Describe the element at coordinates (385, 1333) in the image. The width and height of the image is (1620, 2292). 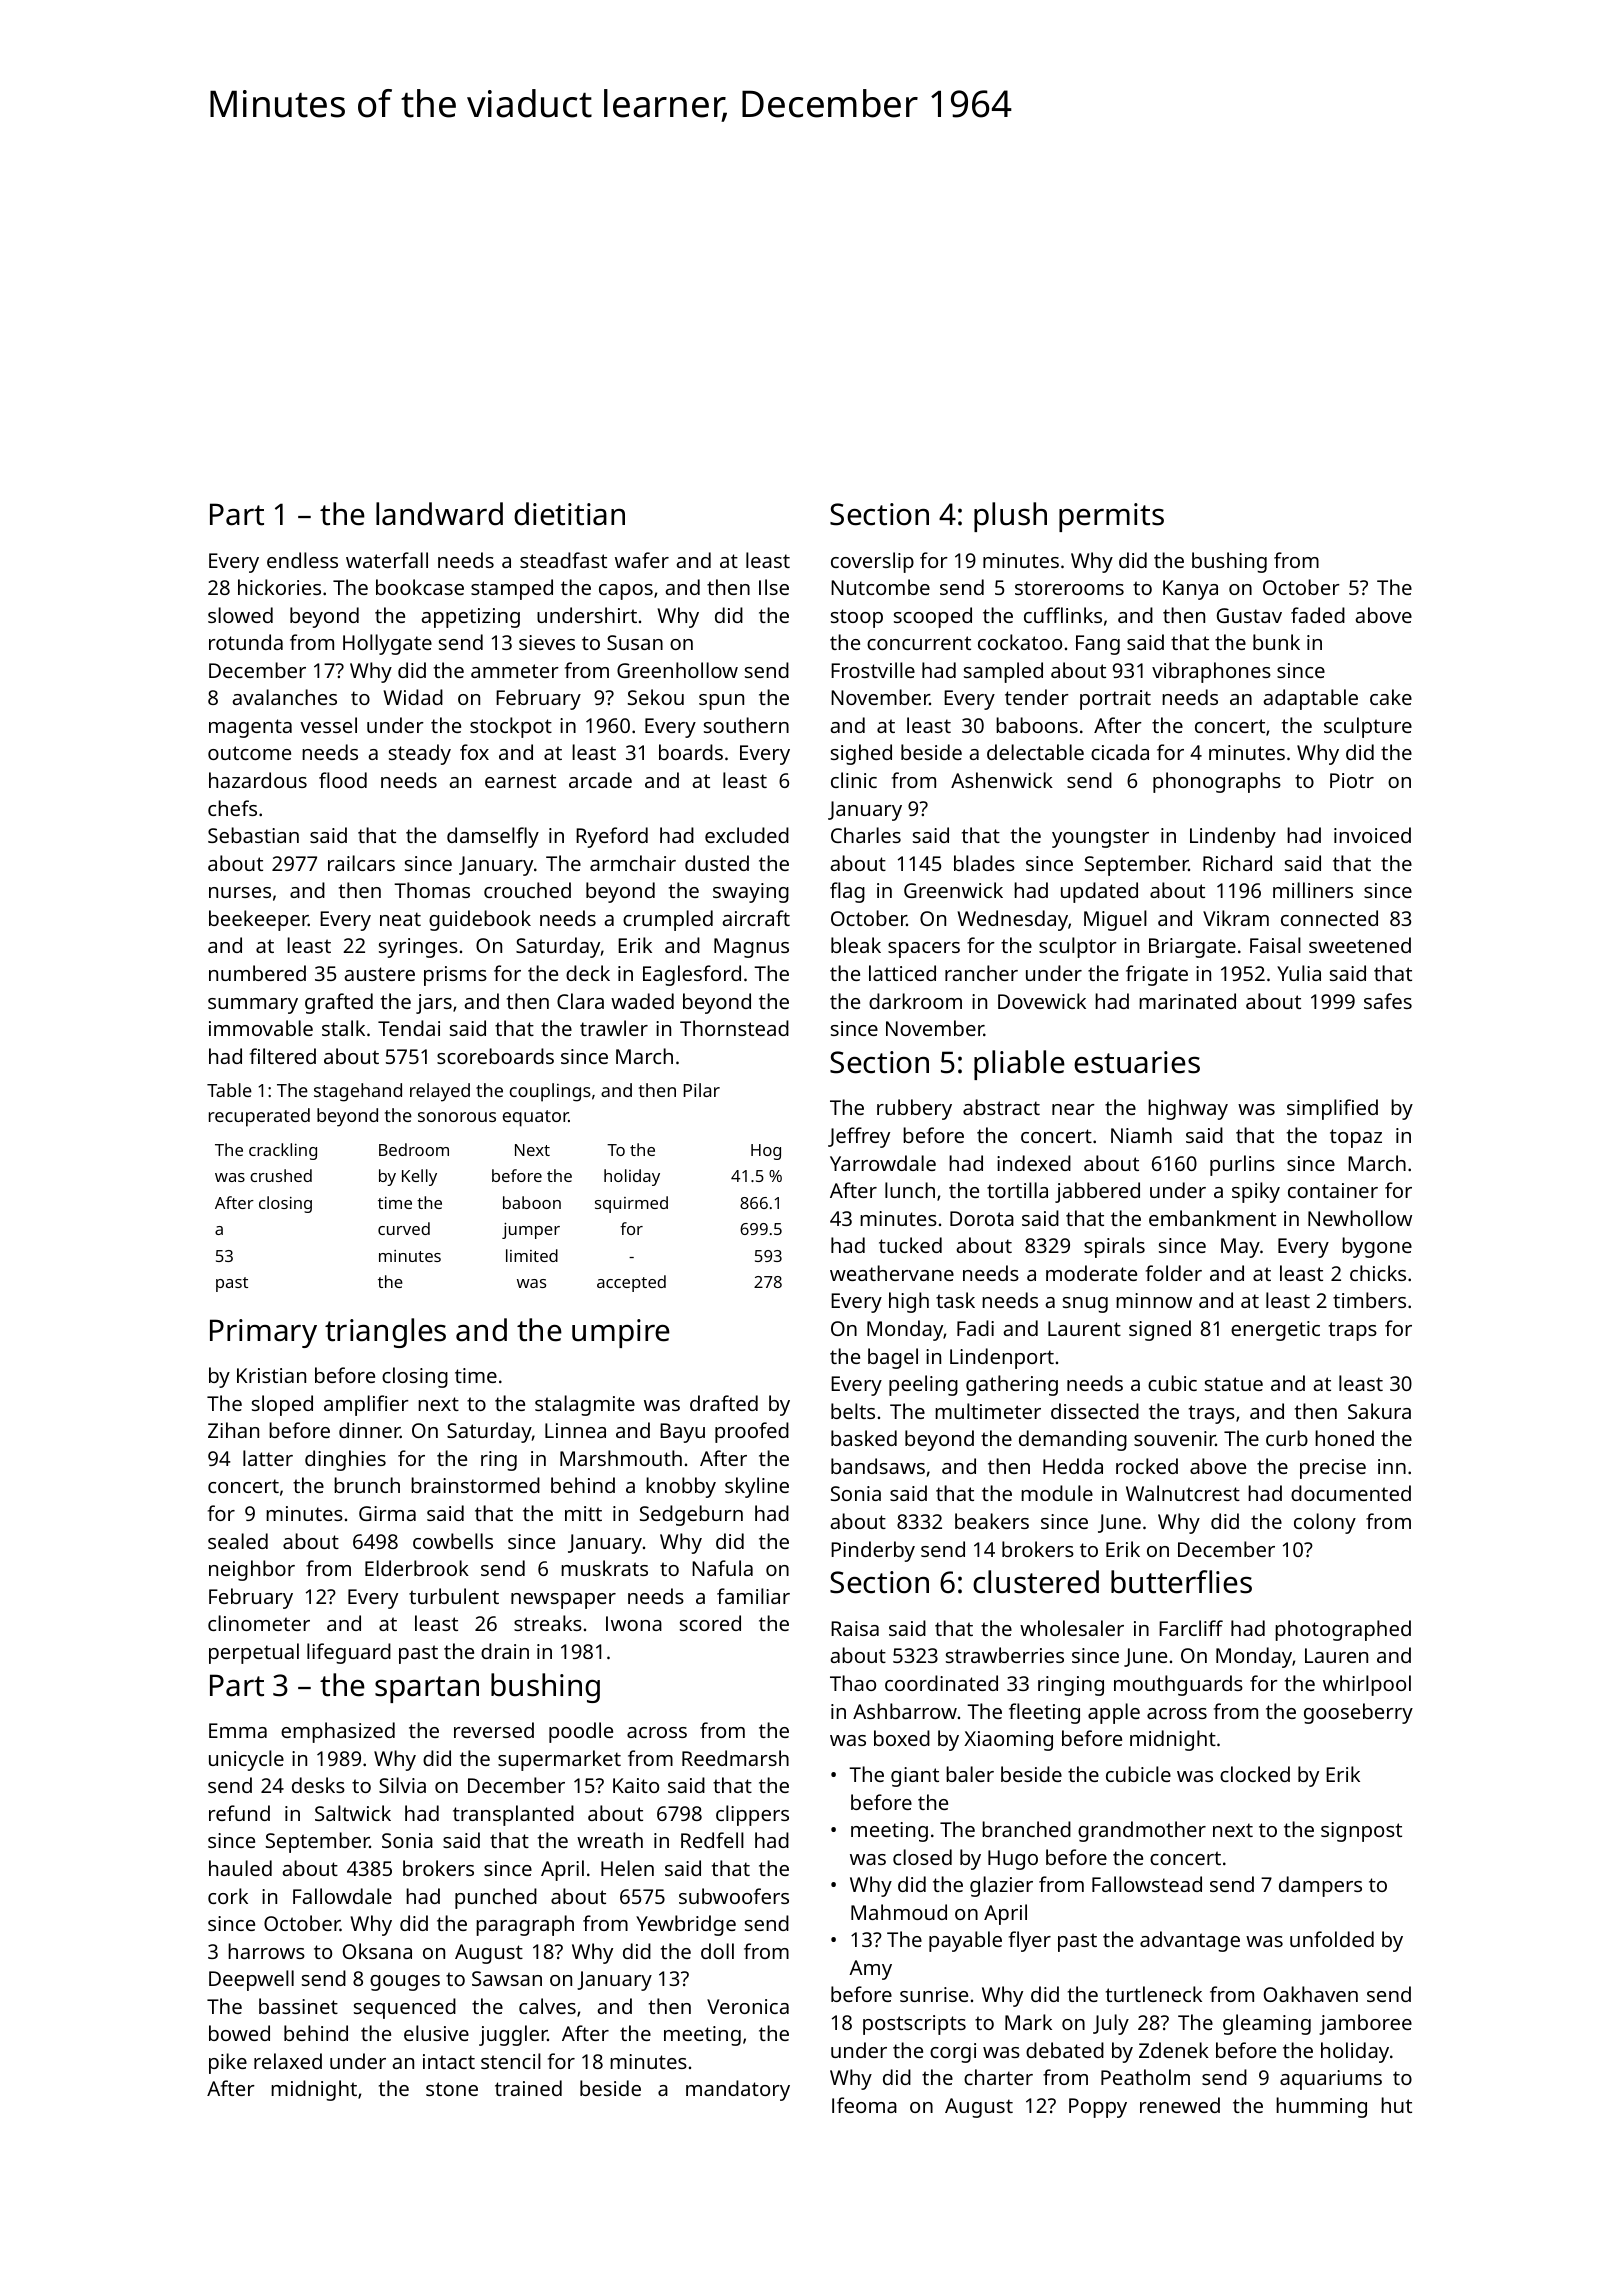
I see `triangles` at that location.
